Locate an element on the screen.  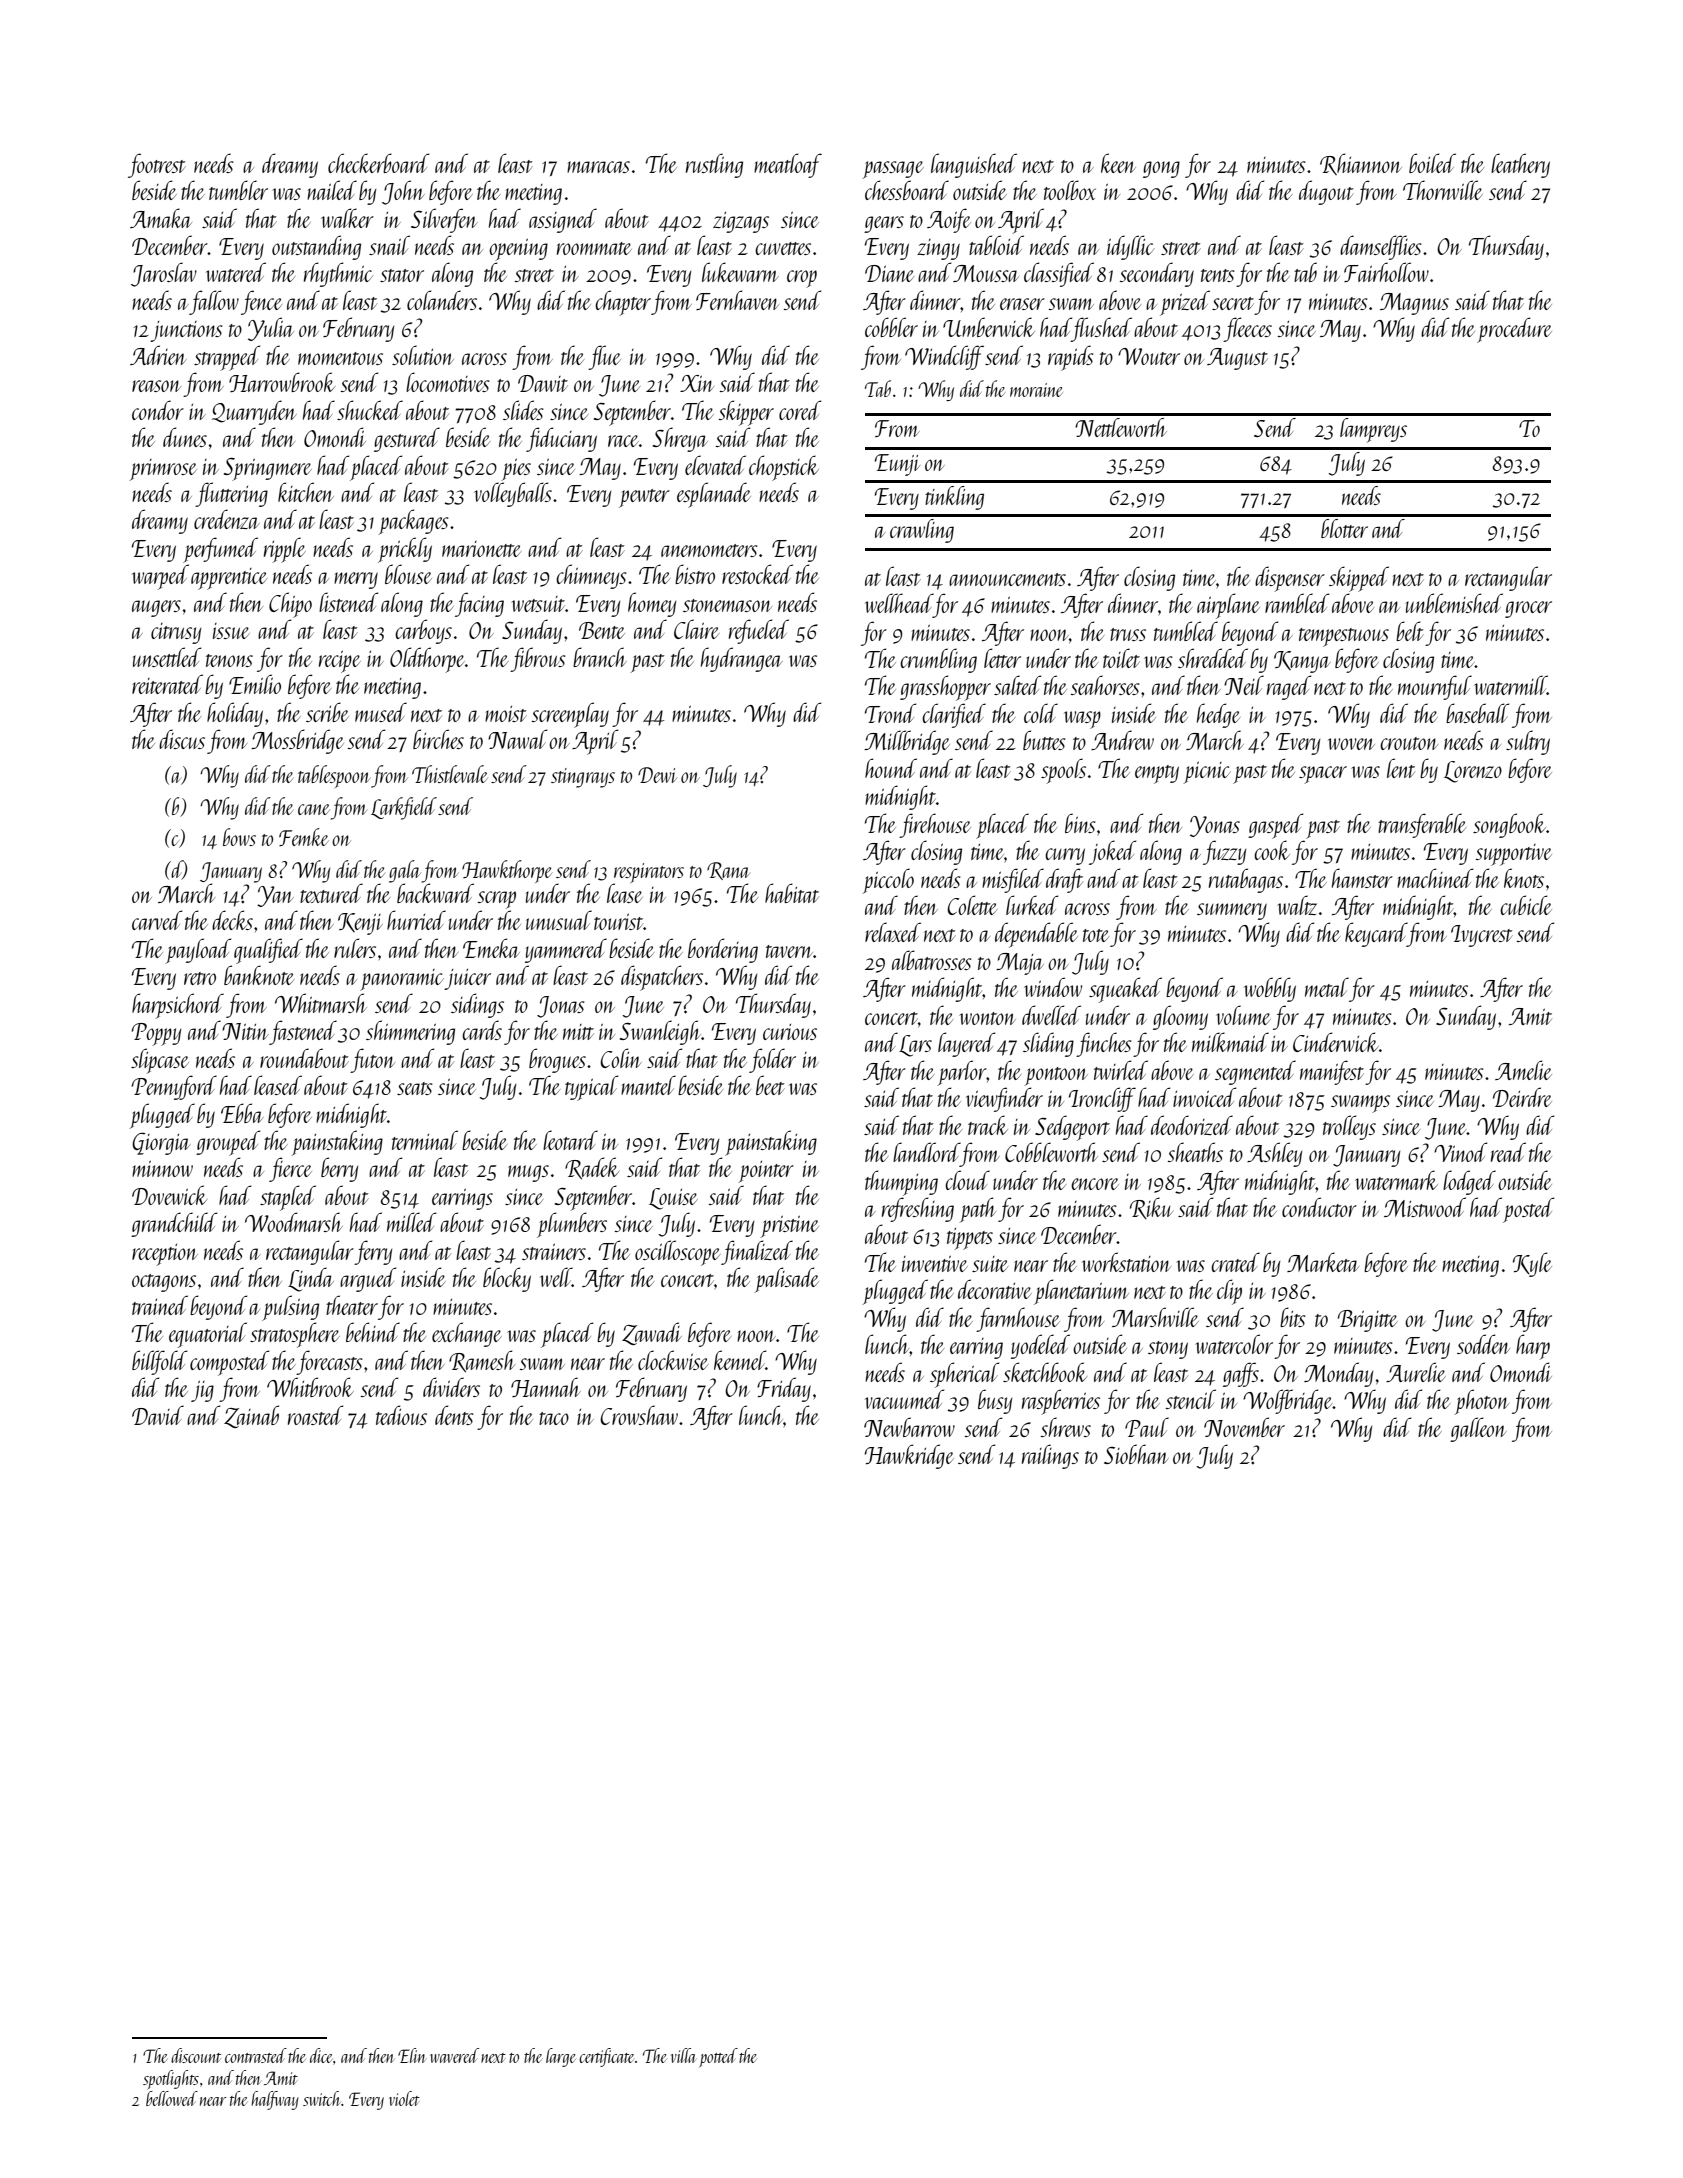
stator is located at coordinates (402, 275).
